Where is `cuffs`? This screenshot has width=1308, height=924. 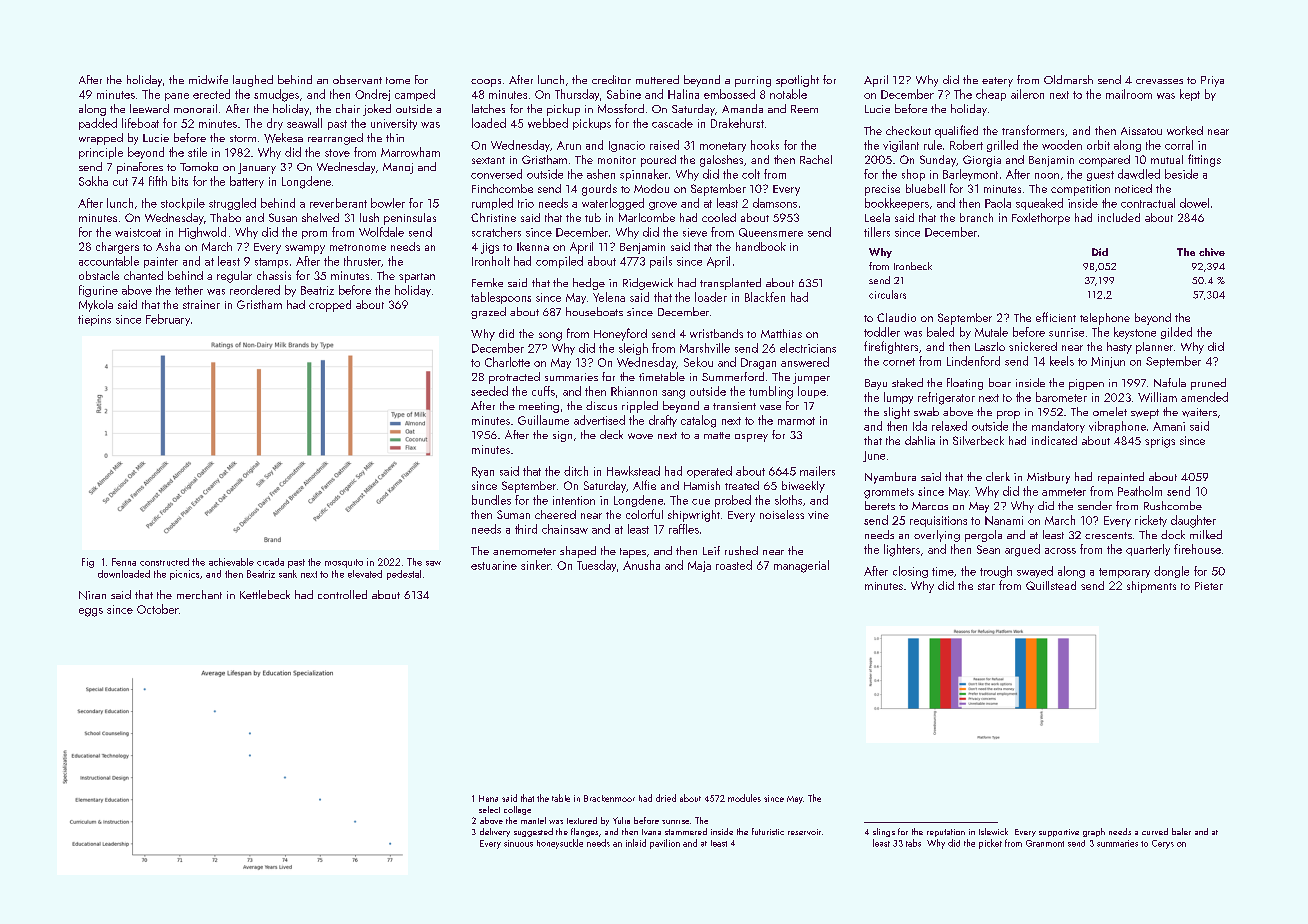 cuffs is located at coordinates (543, 391).
